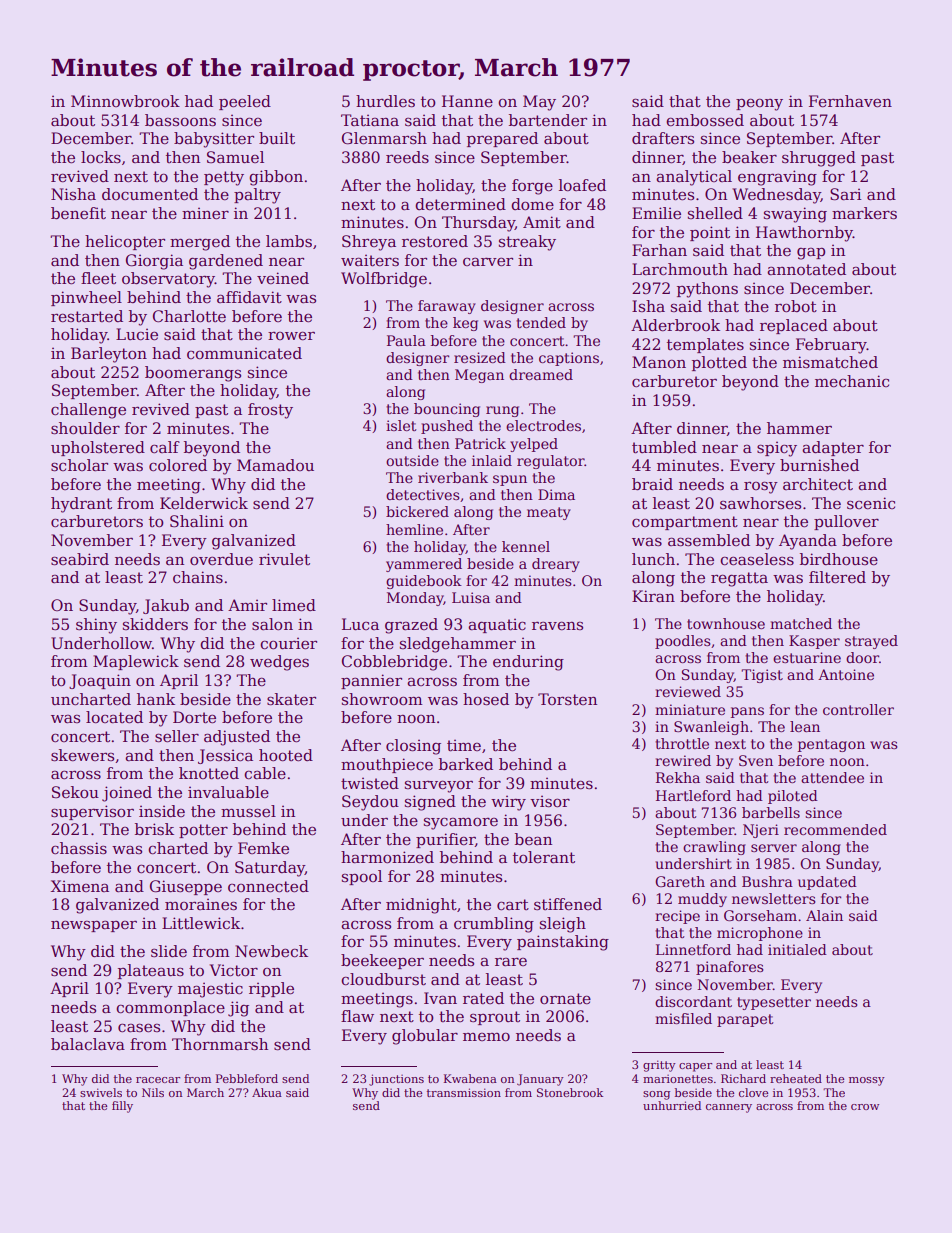  What do you see at coordinates (94, 926) in the screenshot?
I see `newspaper` at bounding box center [94, 926].
